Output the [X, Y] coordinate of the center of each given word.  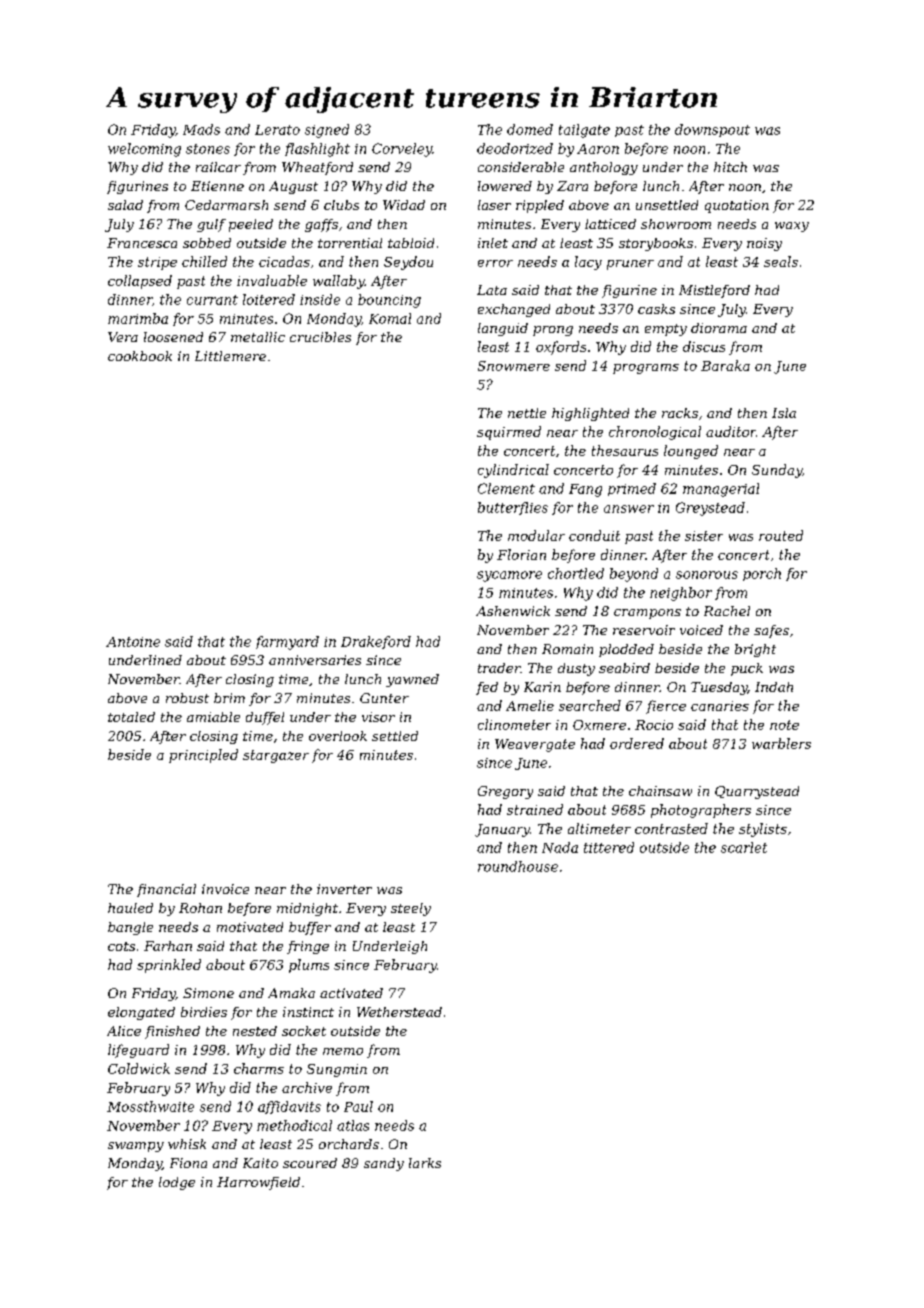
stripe [157, 263]
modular [536, 535]
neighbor [681, 594]
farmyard [287, 643]
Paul [358, 1106]
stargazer [276, 756]
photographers [701, 811]
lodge [177, 1183]
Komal [390, 318]
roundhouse [518, 866]
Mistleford [714, 291]
